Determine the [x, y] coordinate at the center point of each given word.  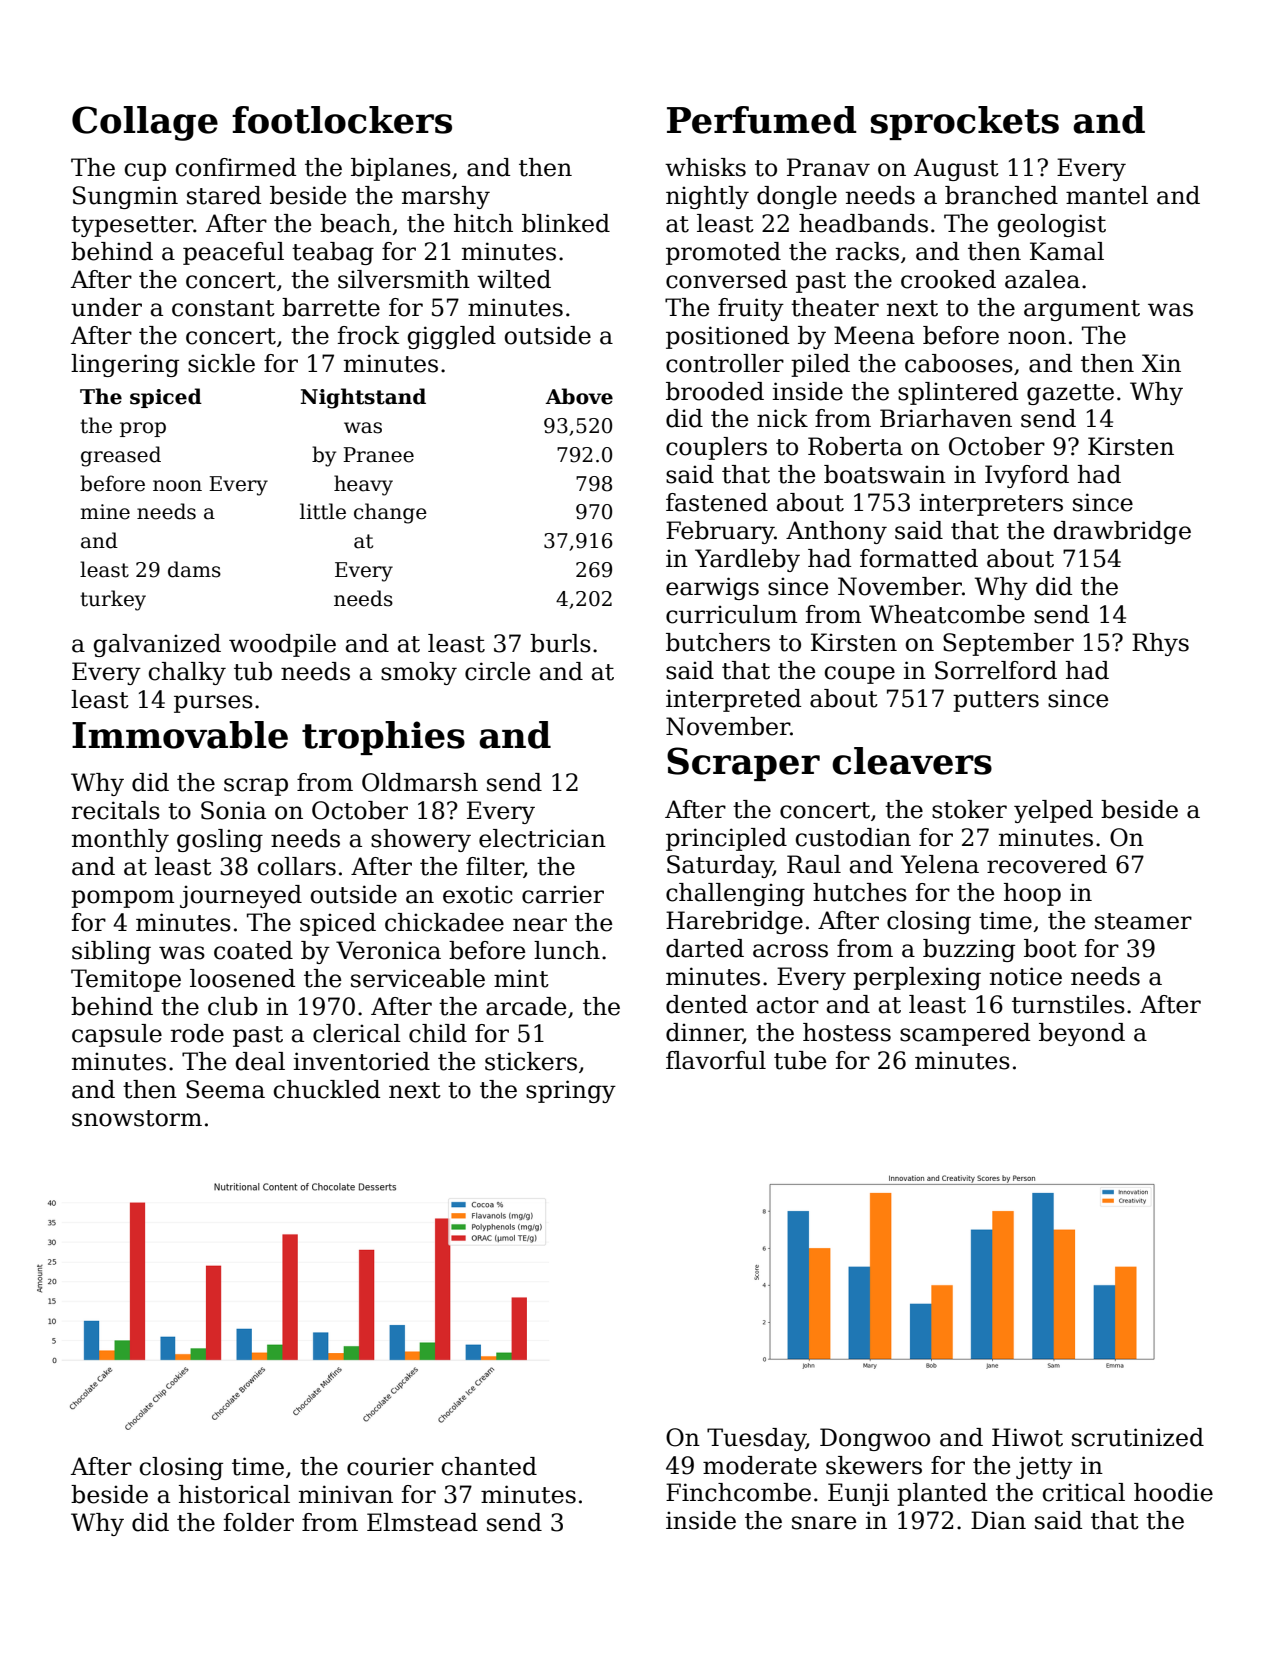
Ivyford [1027, 476]
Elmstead [422, 1522]
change [390, 513]
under [106, 307]
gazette [1070, 394]
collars [297, 866]
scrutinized [1138, 1437]
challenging [735, 894]
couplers [716, 448]
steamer [1143, 921]
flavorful [716, 1060]
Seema [225, 1089]
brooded [715, 391]
